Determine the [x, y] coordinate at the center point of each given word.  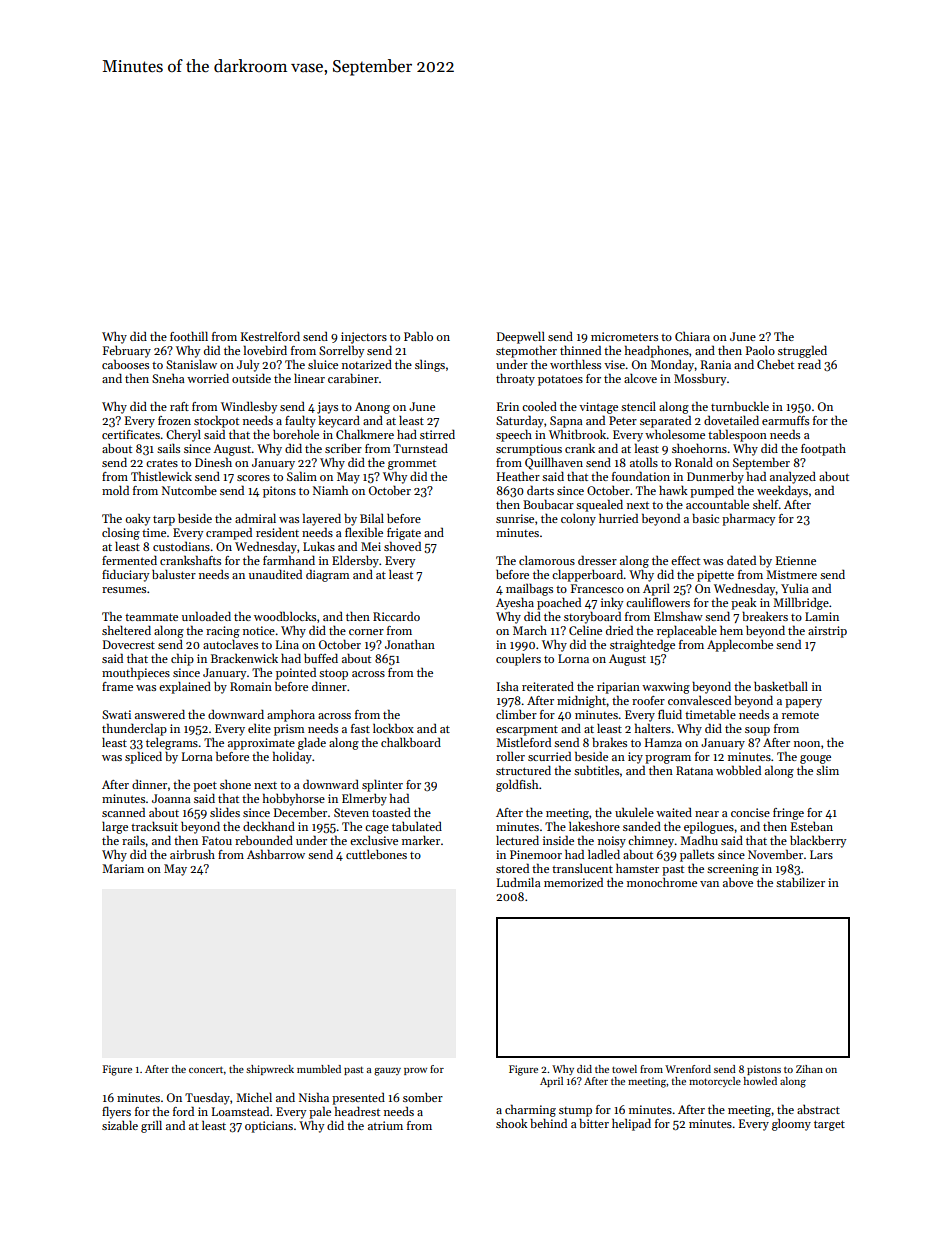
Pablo [418, 336]
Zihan [809, 1069]
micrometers [624, 336]
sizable [120, 1125]
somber [423, 1097]
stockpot [216, 421]
